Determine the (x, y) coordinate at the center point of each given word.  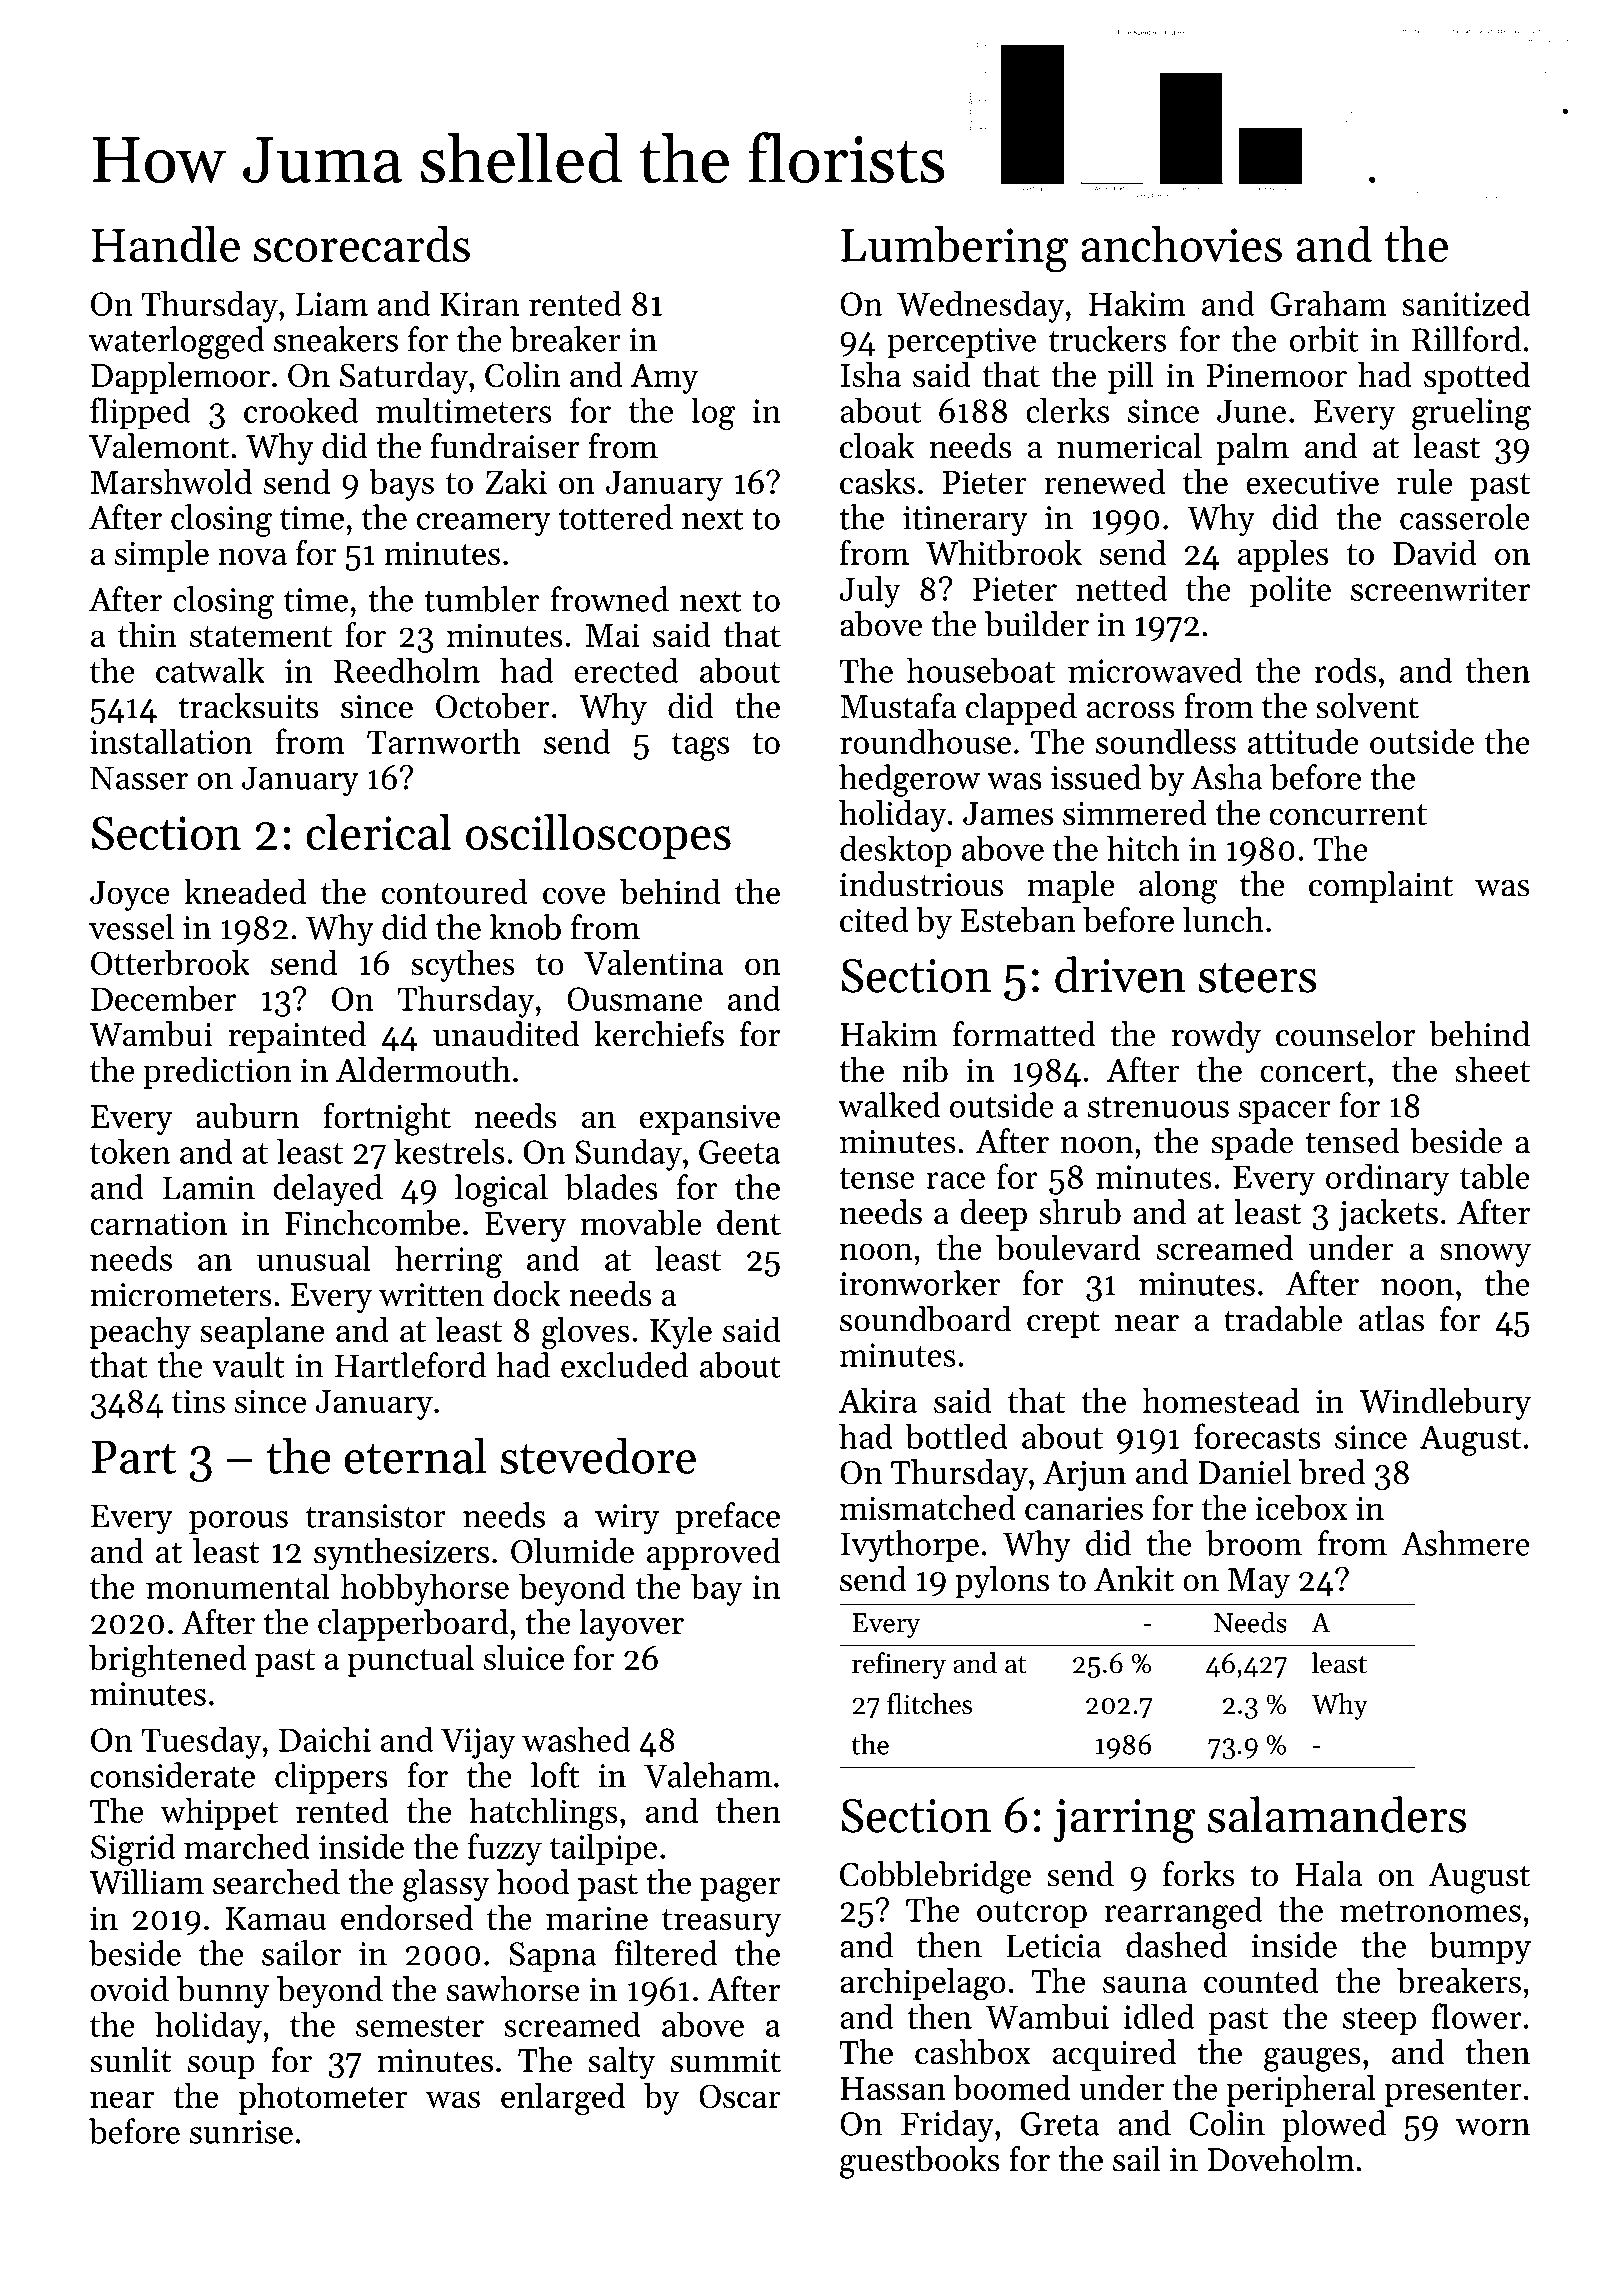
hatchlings (543, 1814)
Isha (871, 374)
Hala (1328, 1874)
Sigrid (133, 1849)
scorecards (362, 244)
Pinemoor (1277, 375)
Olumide (572, 1551)
